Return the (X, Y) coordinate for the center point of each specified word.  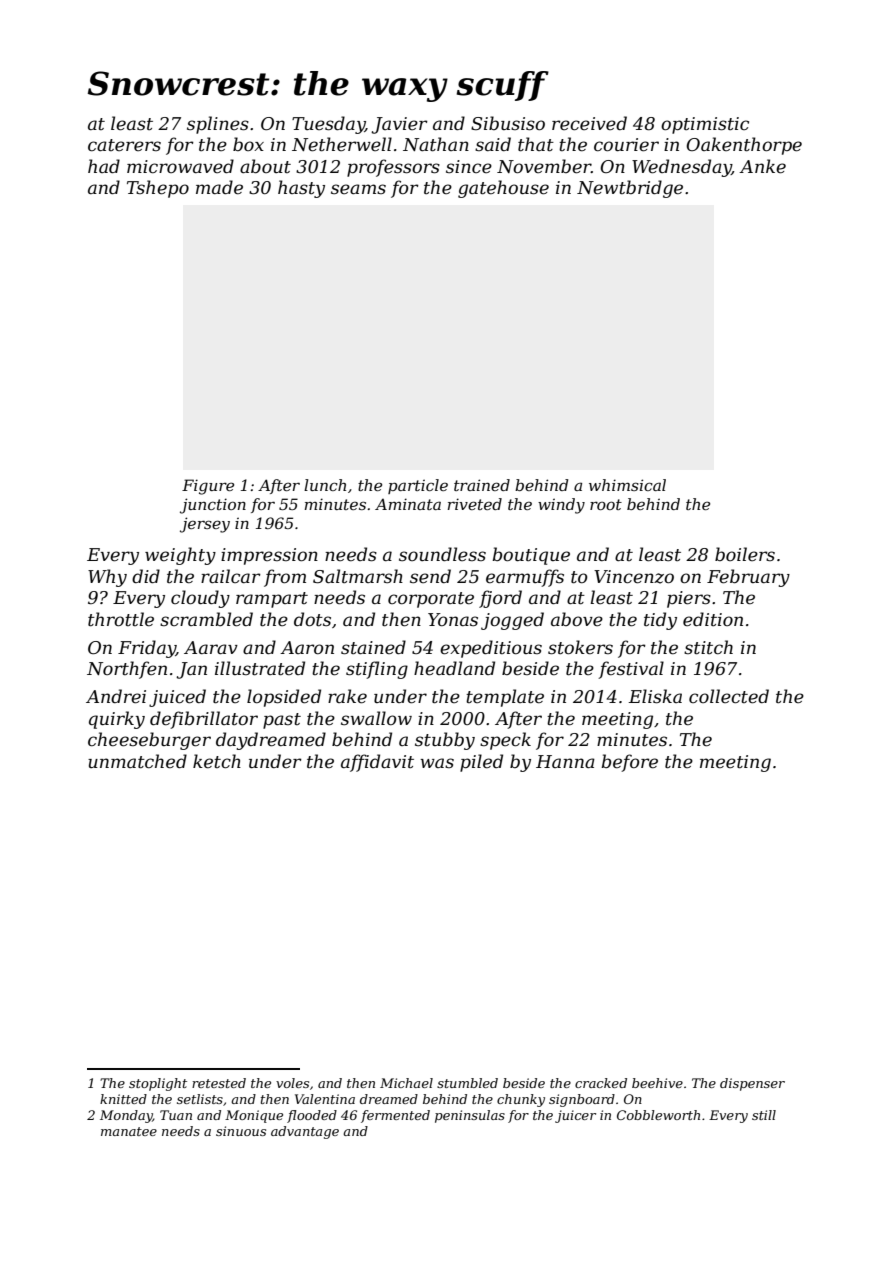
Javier (399, 125)
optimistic (705, 125)
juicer (575, 1116)
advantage (305, 1132)
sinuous (241, 1131)
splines (218, 125)
